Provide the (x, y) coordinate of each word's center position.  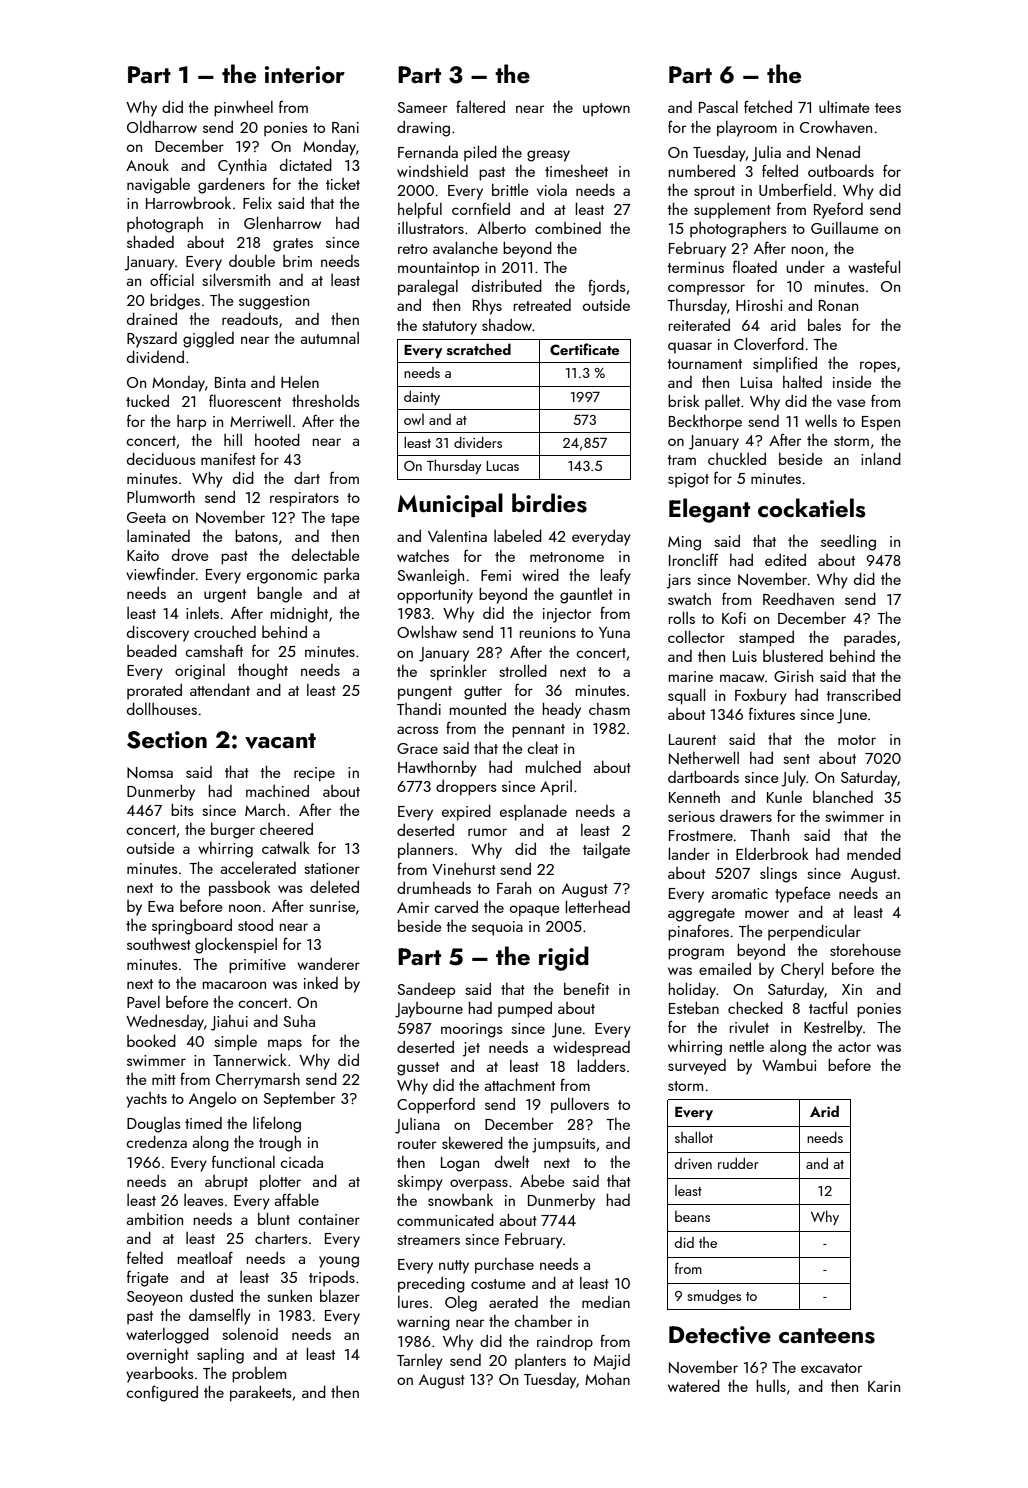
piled (480, 153)
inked (321, 982)
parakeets (260, 1393)
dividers (478, 442)
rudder (738, 1163)
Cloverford (769, 343)
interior (305, 74)
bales (824, 325)
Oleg (461, 1304)
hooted (277, 439)
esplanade (533, 813)
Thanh (769, 834)
